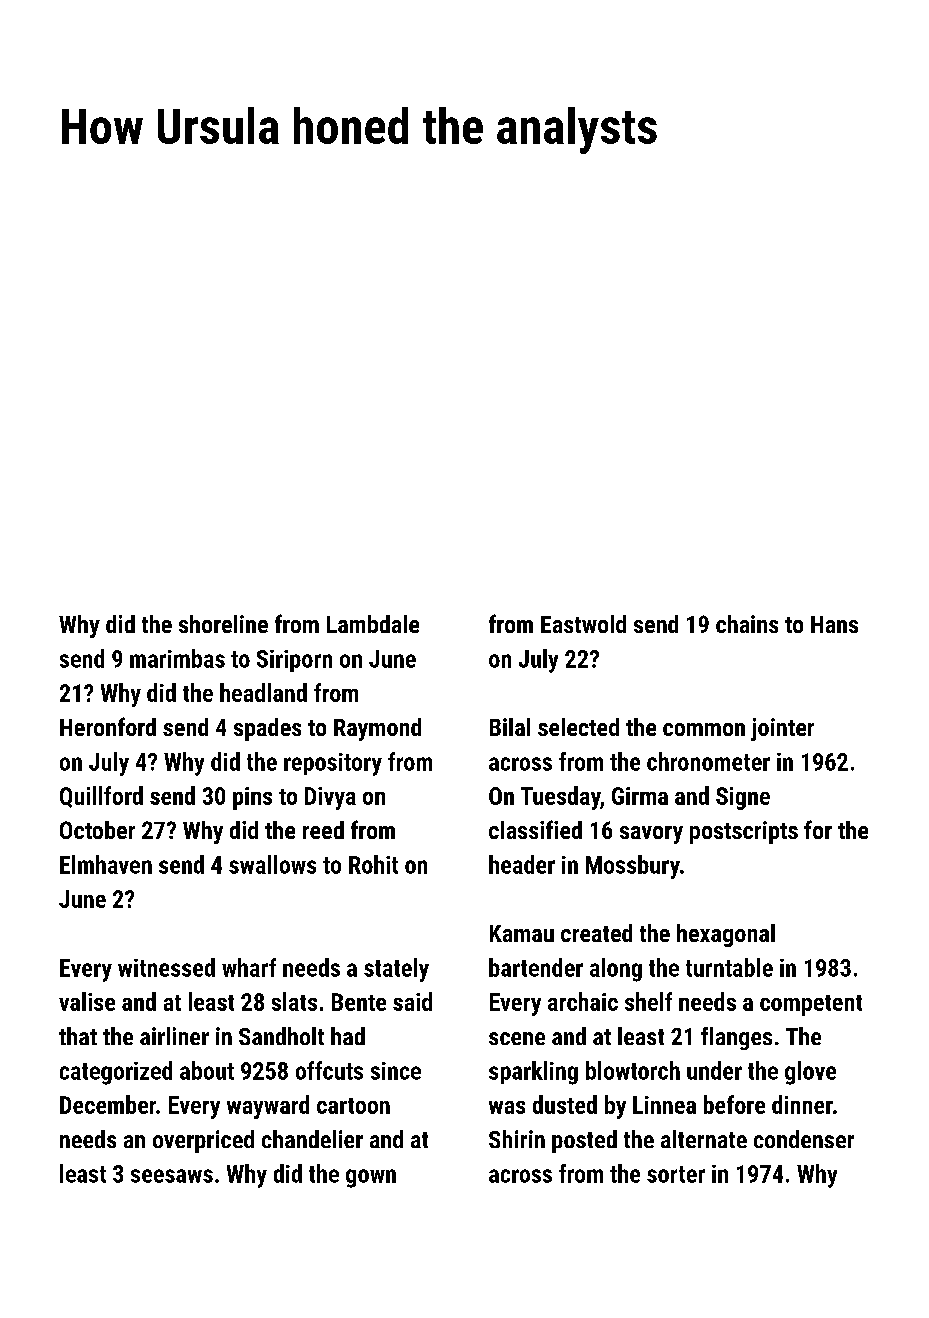 This screenshot has height=1318, width=929. Describe the element at coordinates (522, 933) in the screenshot. I see `Kamau` at that location.
